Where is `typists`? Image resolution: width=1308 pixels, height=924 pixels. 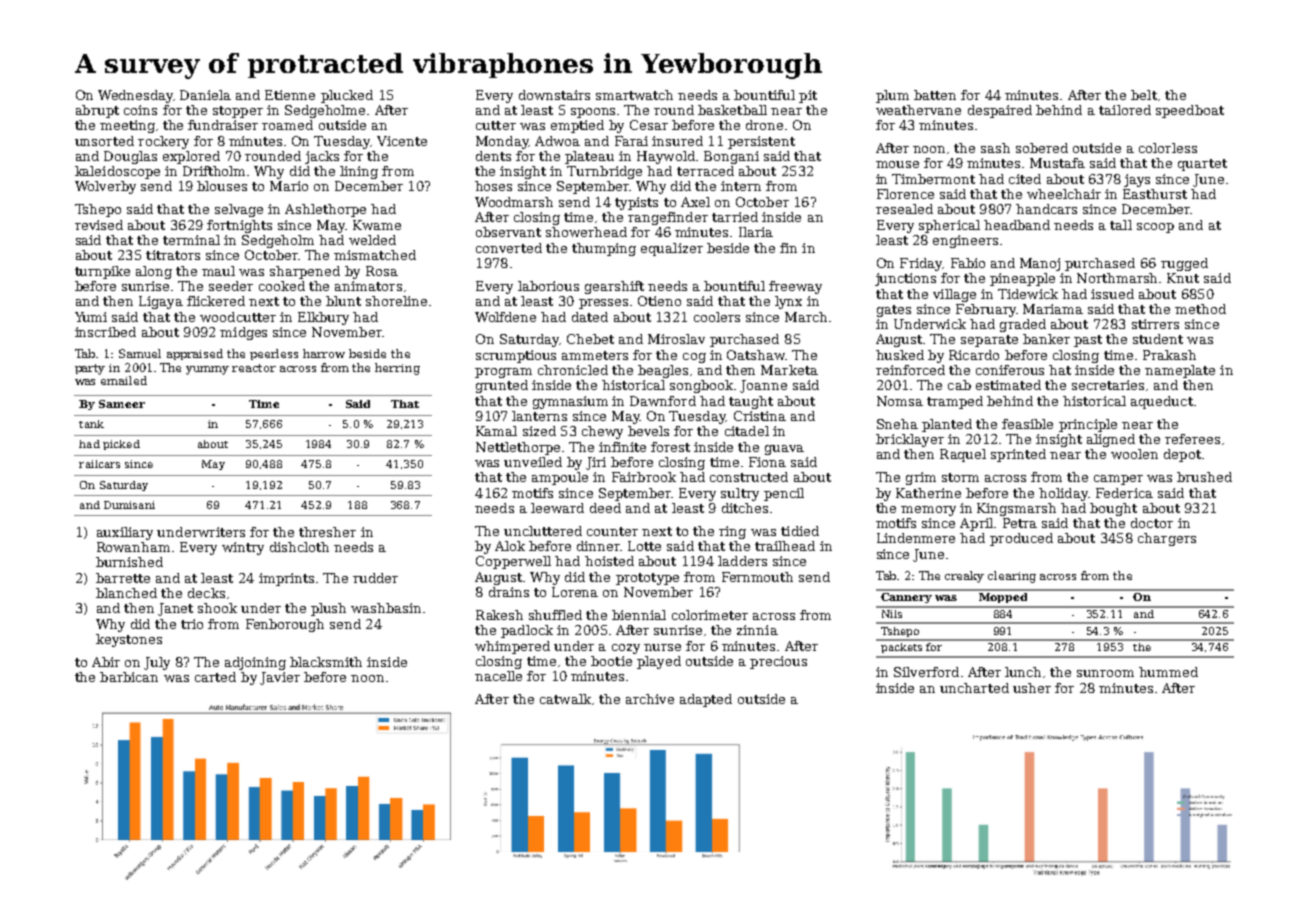
typists is located at coordinates (636, 203).
